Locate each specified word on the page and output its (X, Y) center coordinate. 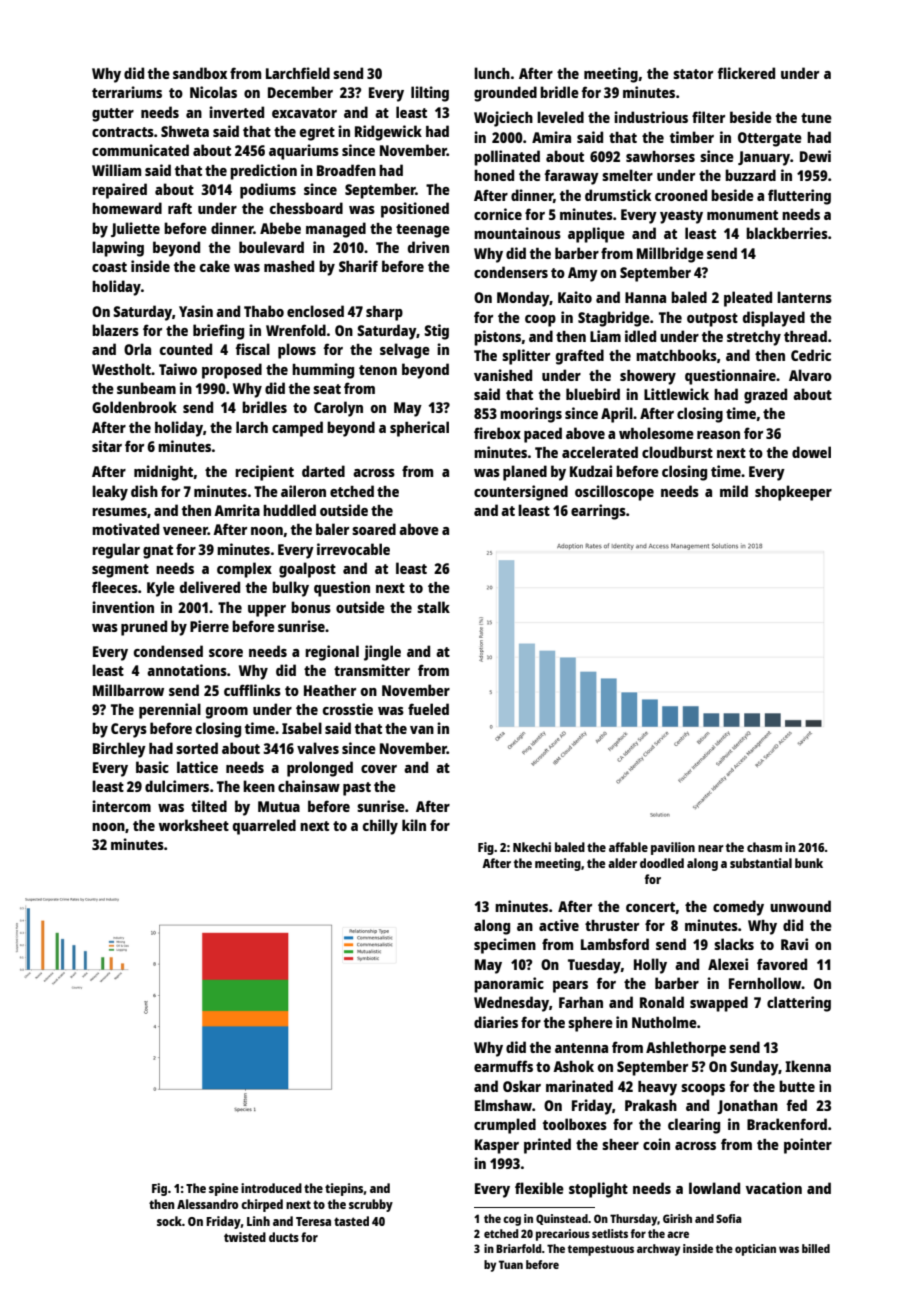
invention (123, 607)
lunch (492, 73)
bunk (809, 863)
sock (169, 1221)
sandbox (200, 73)
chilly (380, 827)
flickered (746, 73)
